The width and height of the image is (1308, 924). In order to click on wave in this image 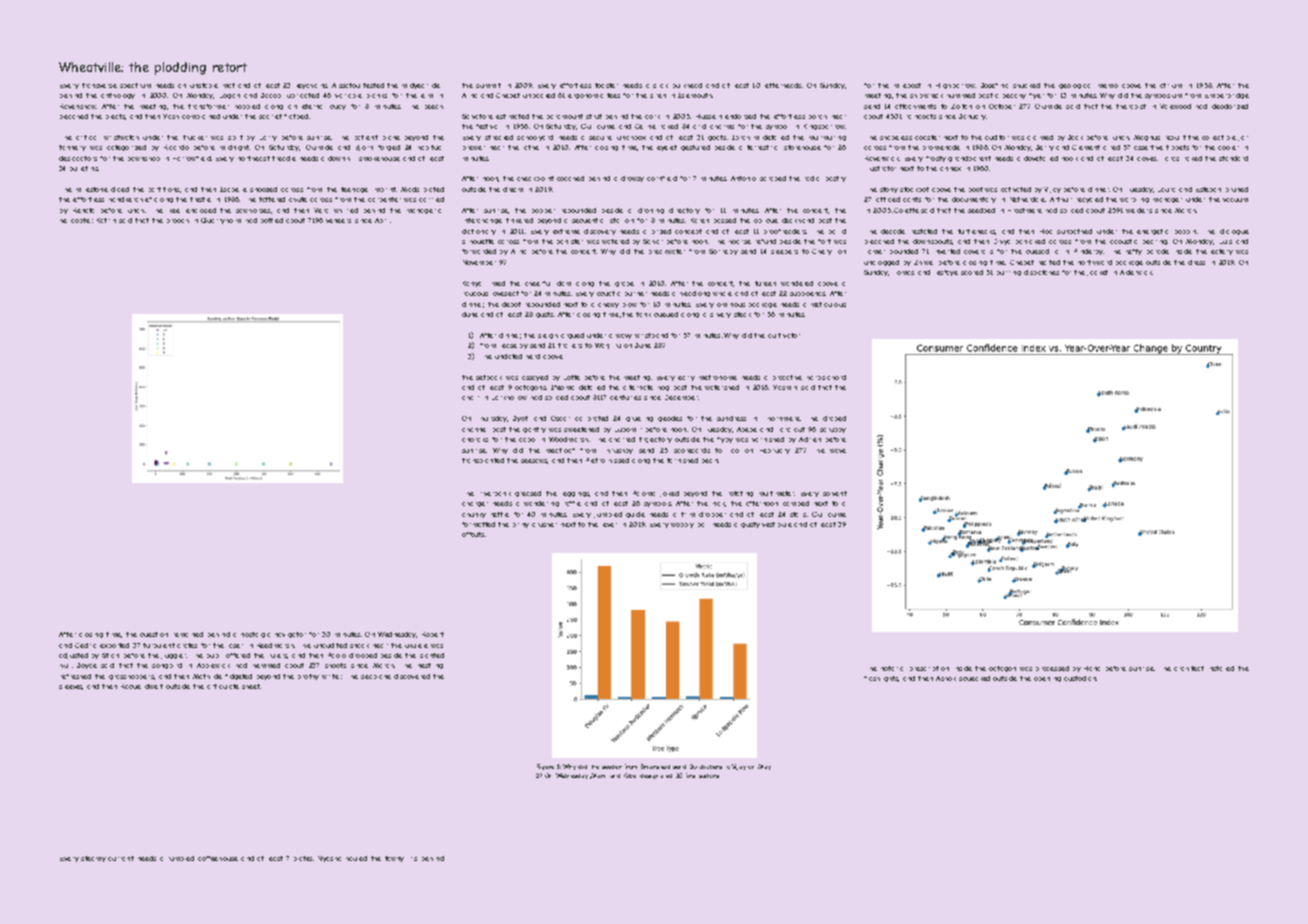, I will do `click(838, 451)`.
